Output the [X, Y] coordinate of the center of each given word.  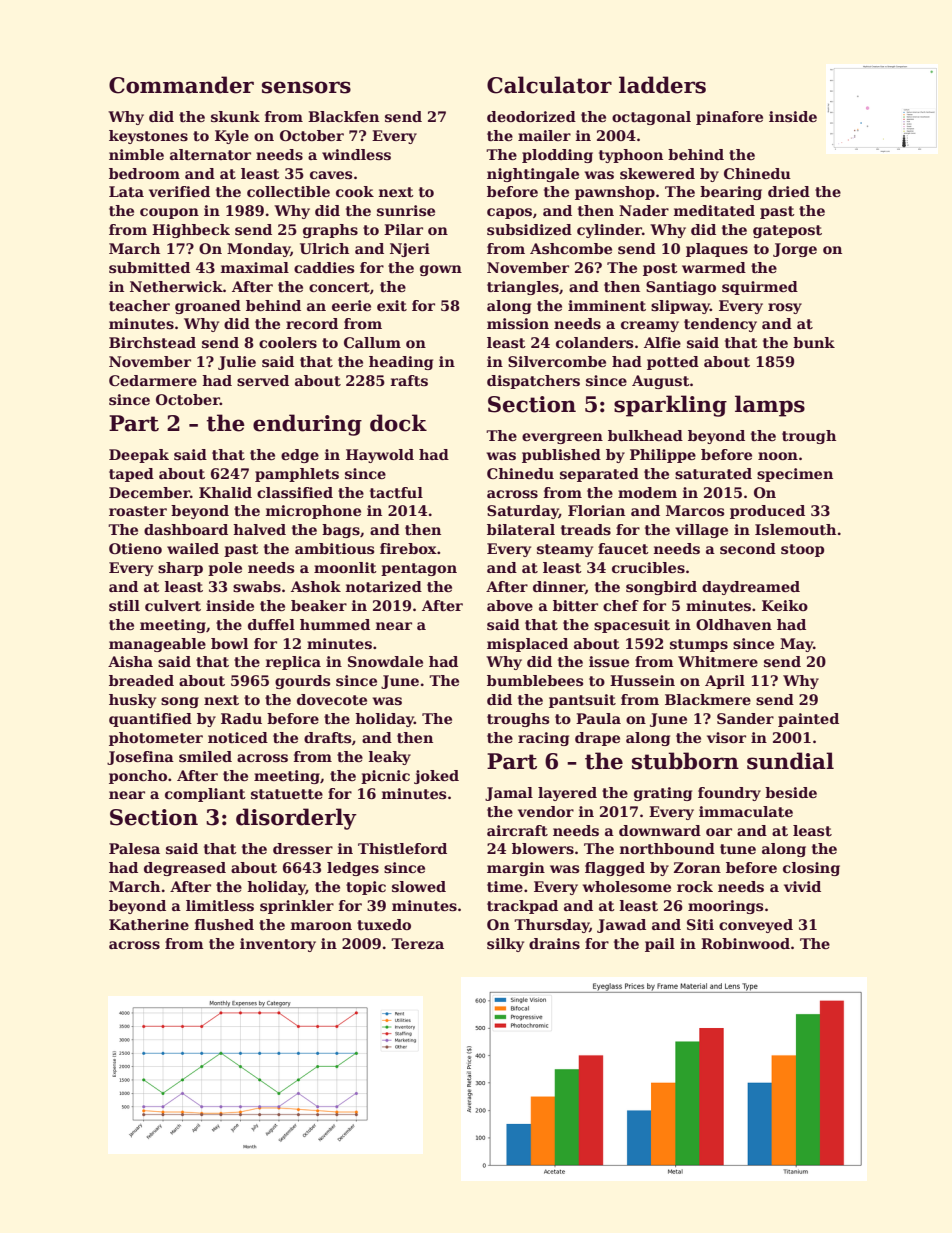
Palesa [134, 848]
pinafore [729, 118]
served [263, 380]
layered [567, 794]
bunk [814, 342]
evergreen [562, 438]
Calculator [549, 85]
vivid [802, 886]
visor [726, 737]
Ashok [316, 586]
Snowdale [385, 661]
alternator [210, 154]
